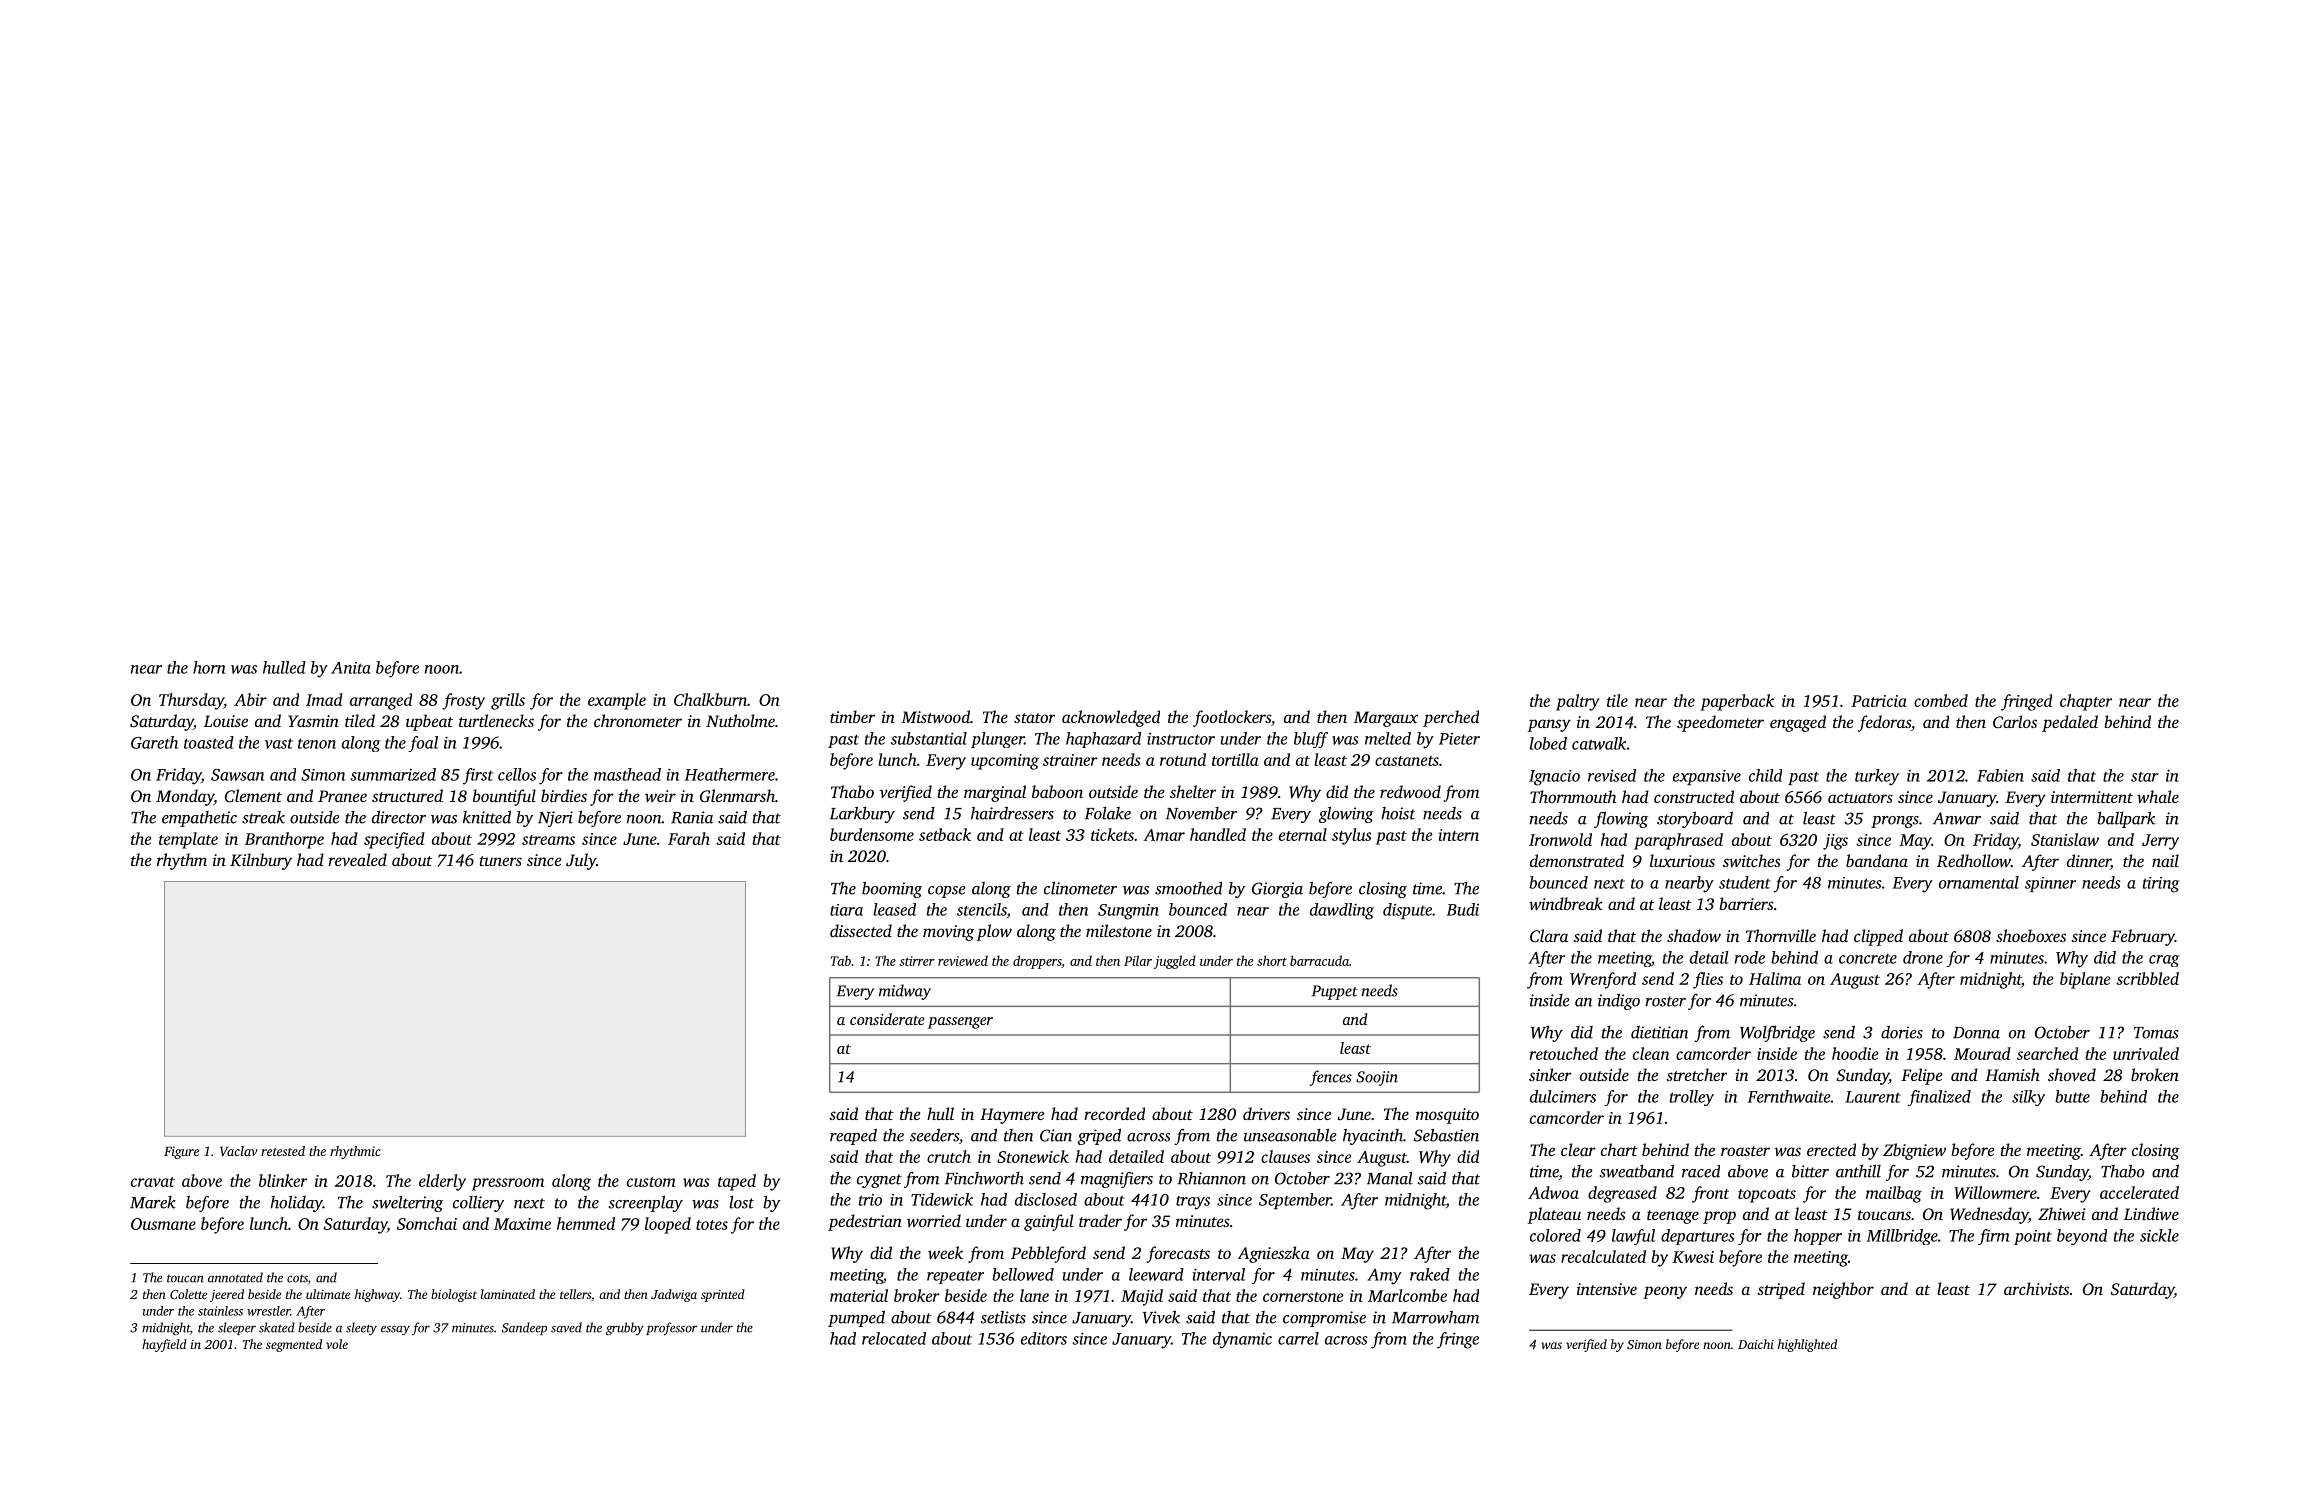  Describe the element at coordinates (1335, 992) in the screenshot. I see `Puppet` at that location.
